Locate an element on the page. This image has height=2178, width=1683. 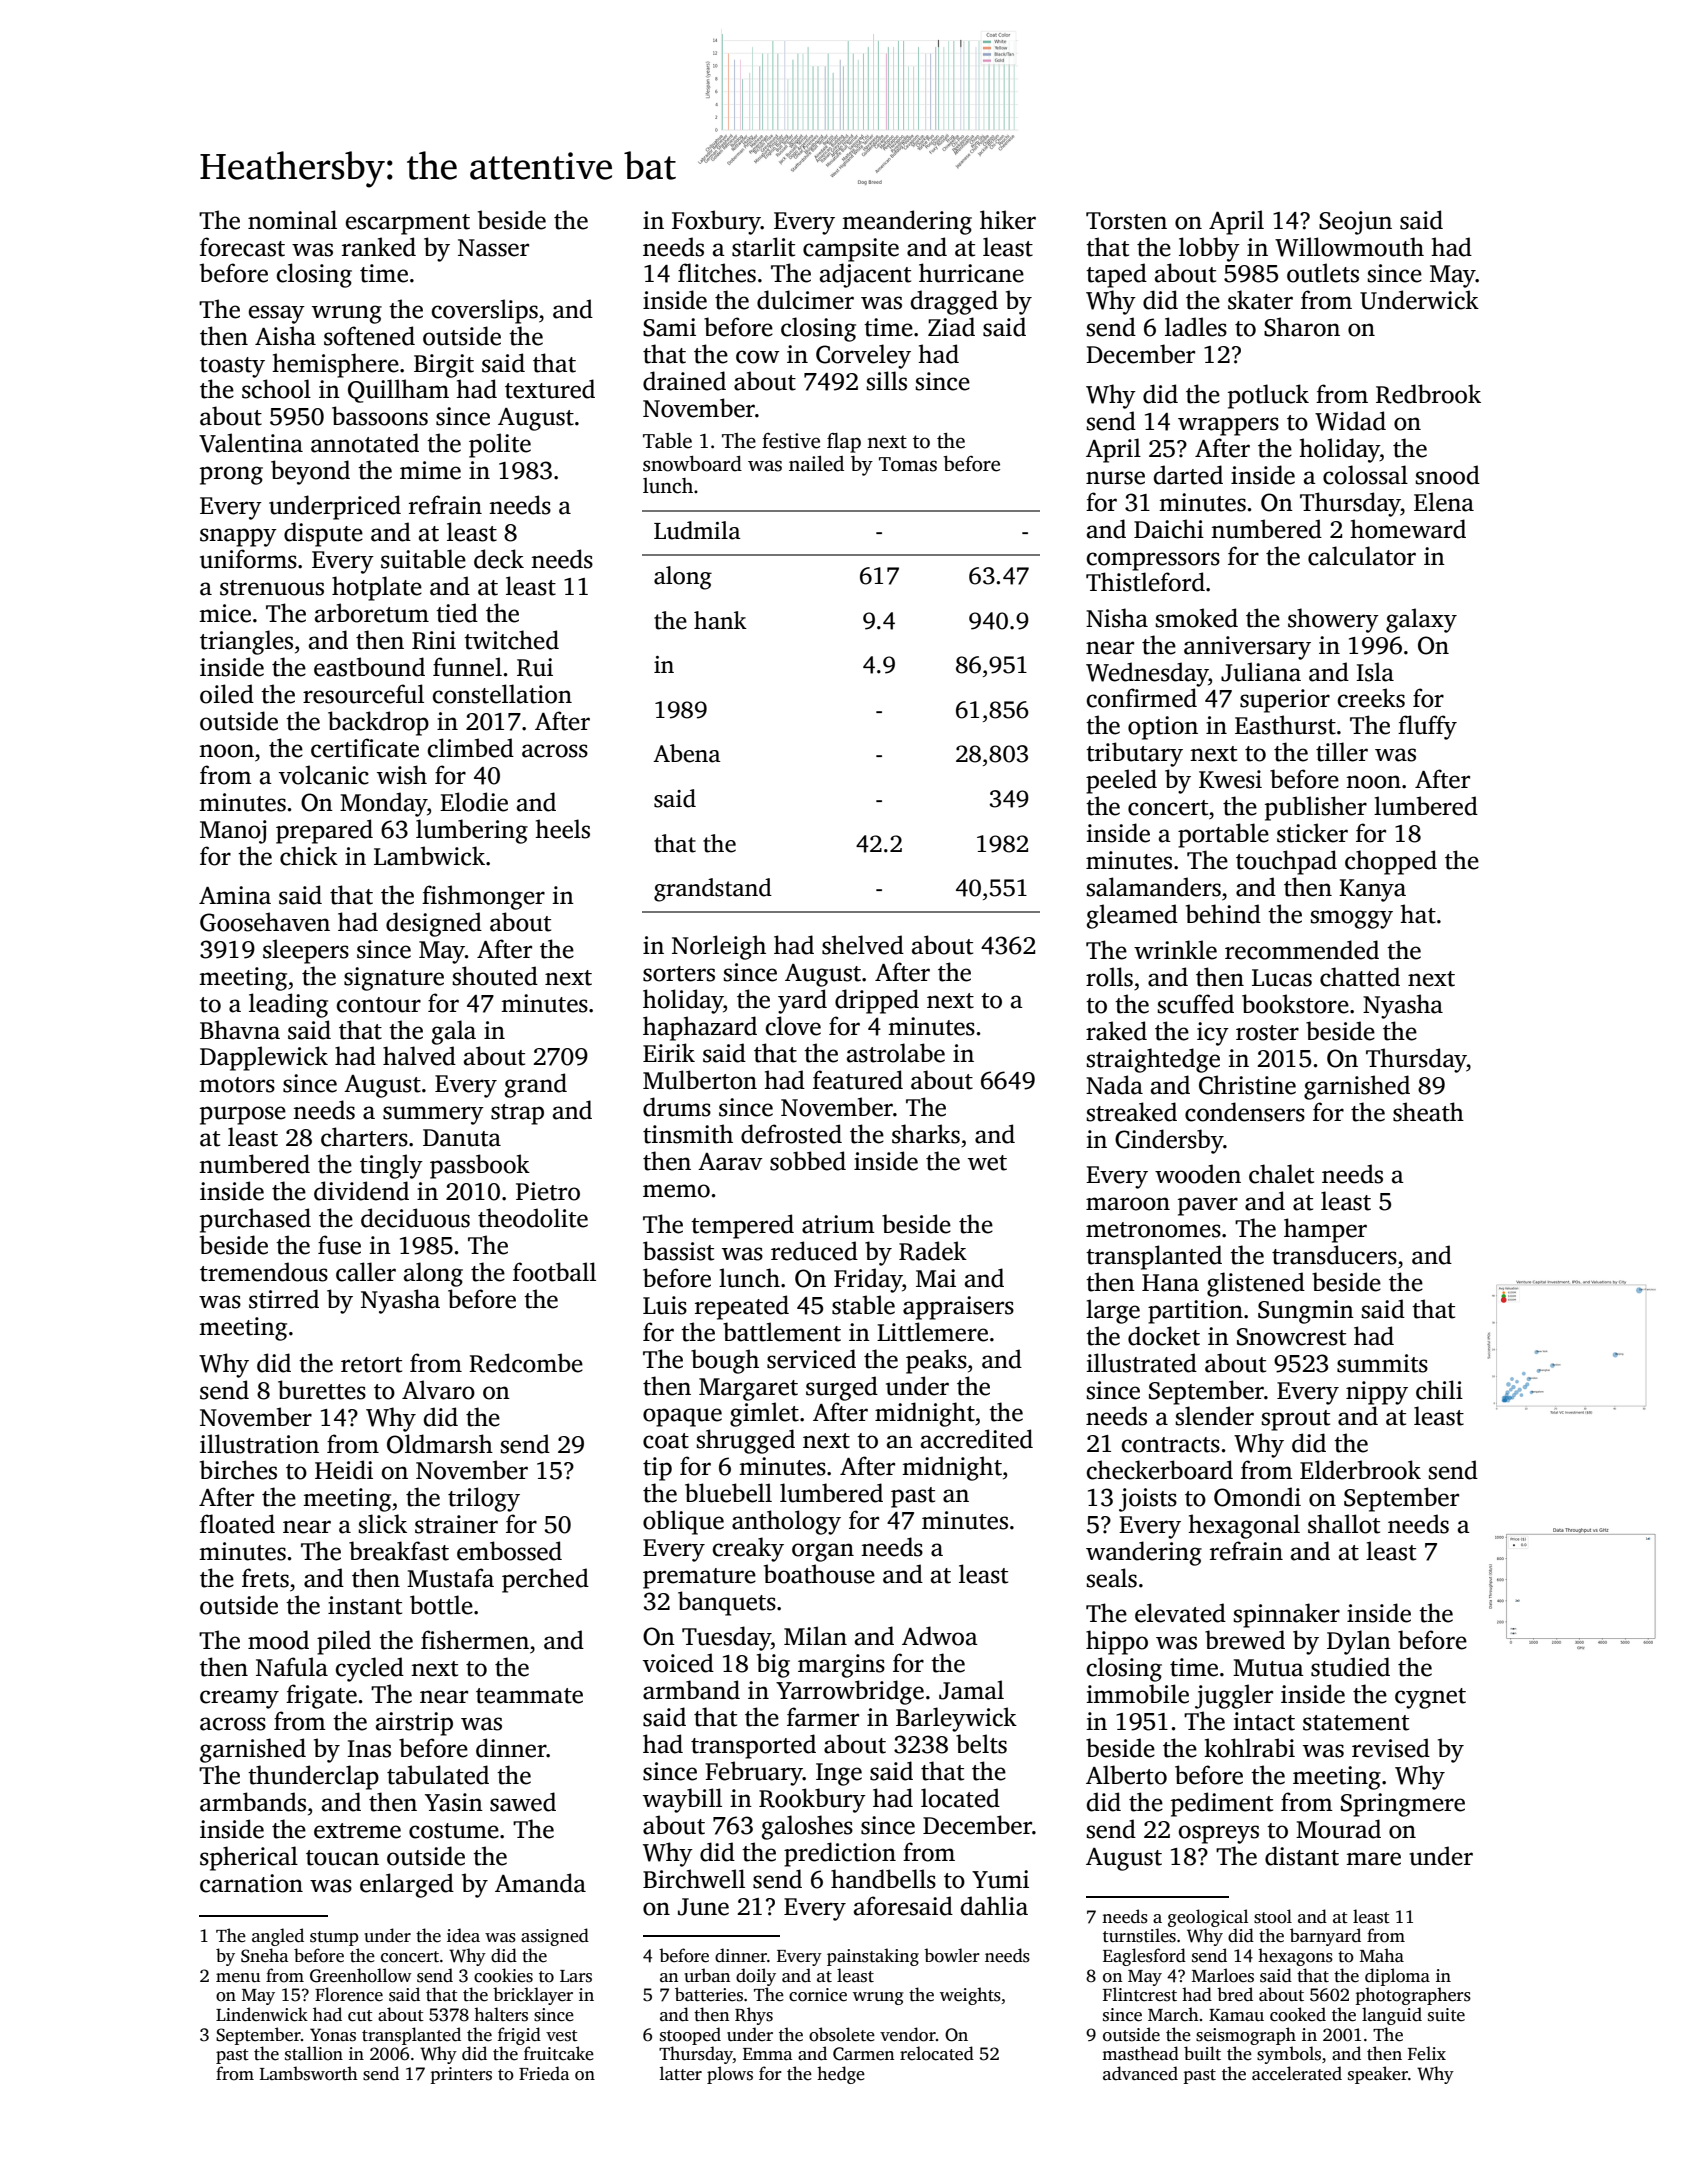
Elderbrook is located at coordinates (1360, 1470).
